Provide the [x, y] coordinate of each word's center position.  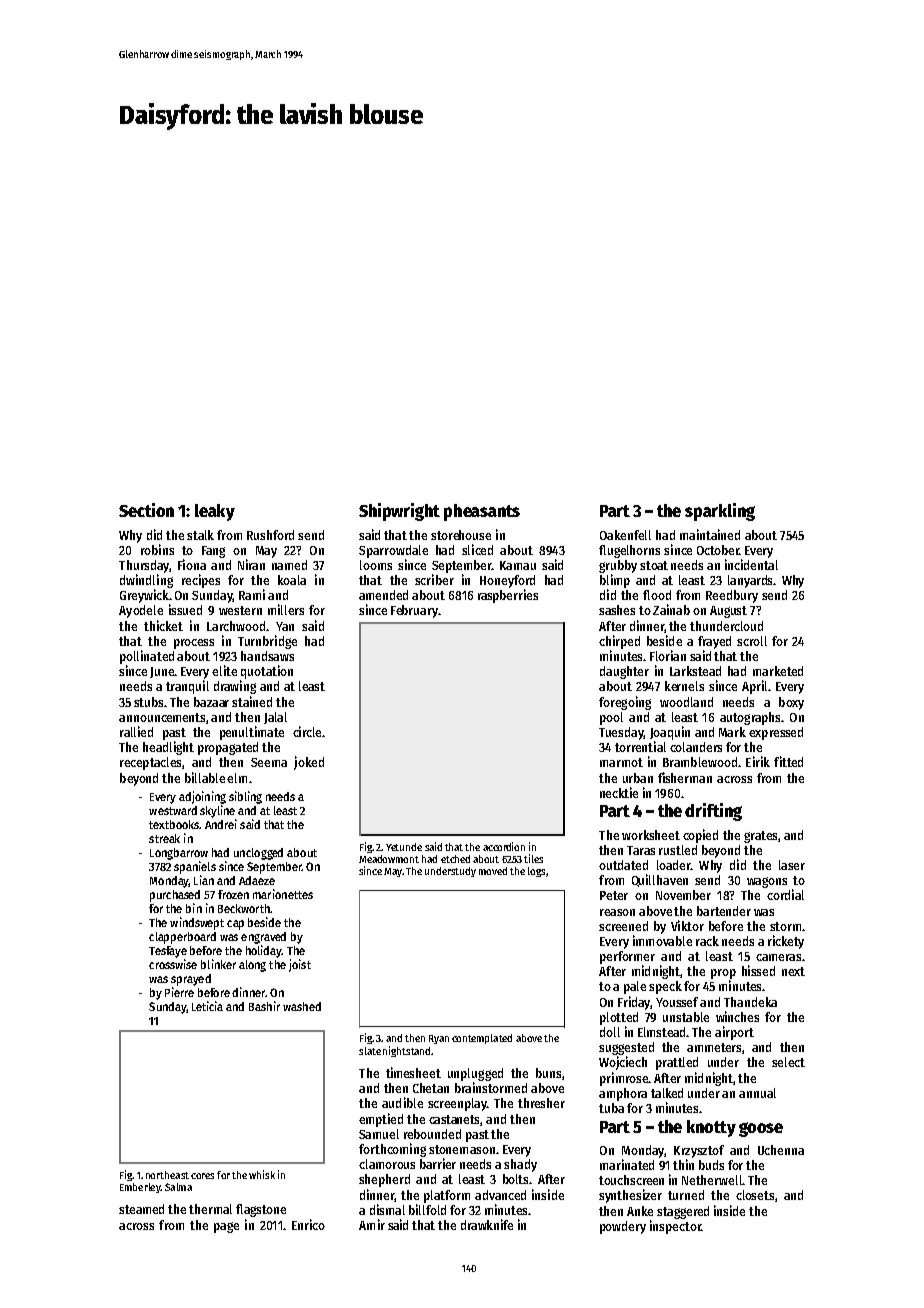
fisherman [685, 777]
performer [627, 957]
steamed [141, 1209]
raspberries [508, 596]
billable [205, 777]
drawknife [487, 1224]
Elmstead [662, 1032]
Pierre [179, 992]
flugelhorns [629, 551]
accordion [504, 846]
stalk [200, 535]
